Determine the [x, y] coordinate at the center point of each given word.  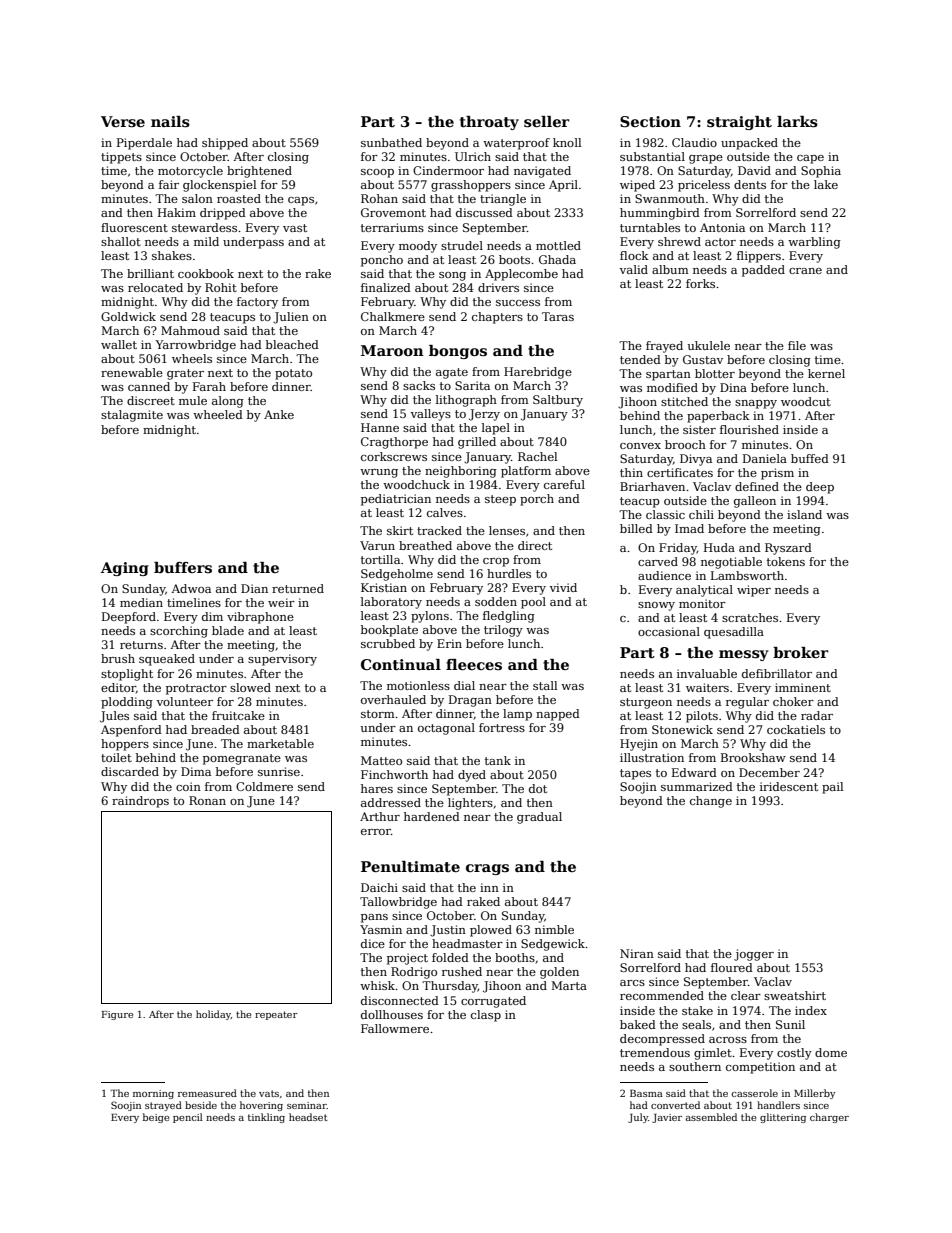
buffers [183, 567]
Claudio [694, 142]
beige [156, 1118]
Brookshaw [753, 757]
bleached [292, 344]
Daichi [379, 887]
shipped [225, 144]
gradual [539, 818]
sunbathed [391, 142]
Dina [733, 387]
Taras [558, 316]
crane [805, 271]
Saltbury [558, 401]
